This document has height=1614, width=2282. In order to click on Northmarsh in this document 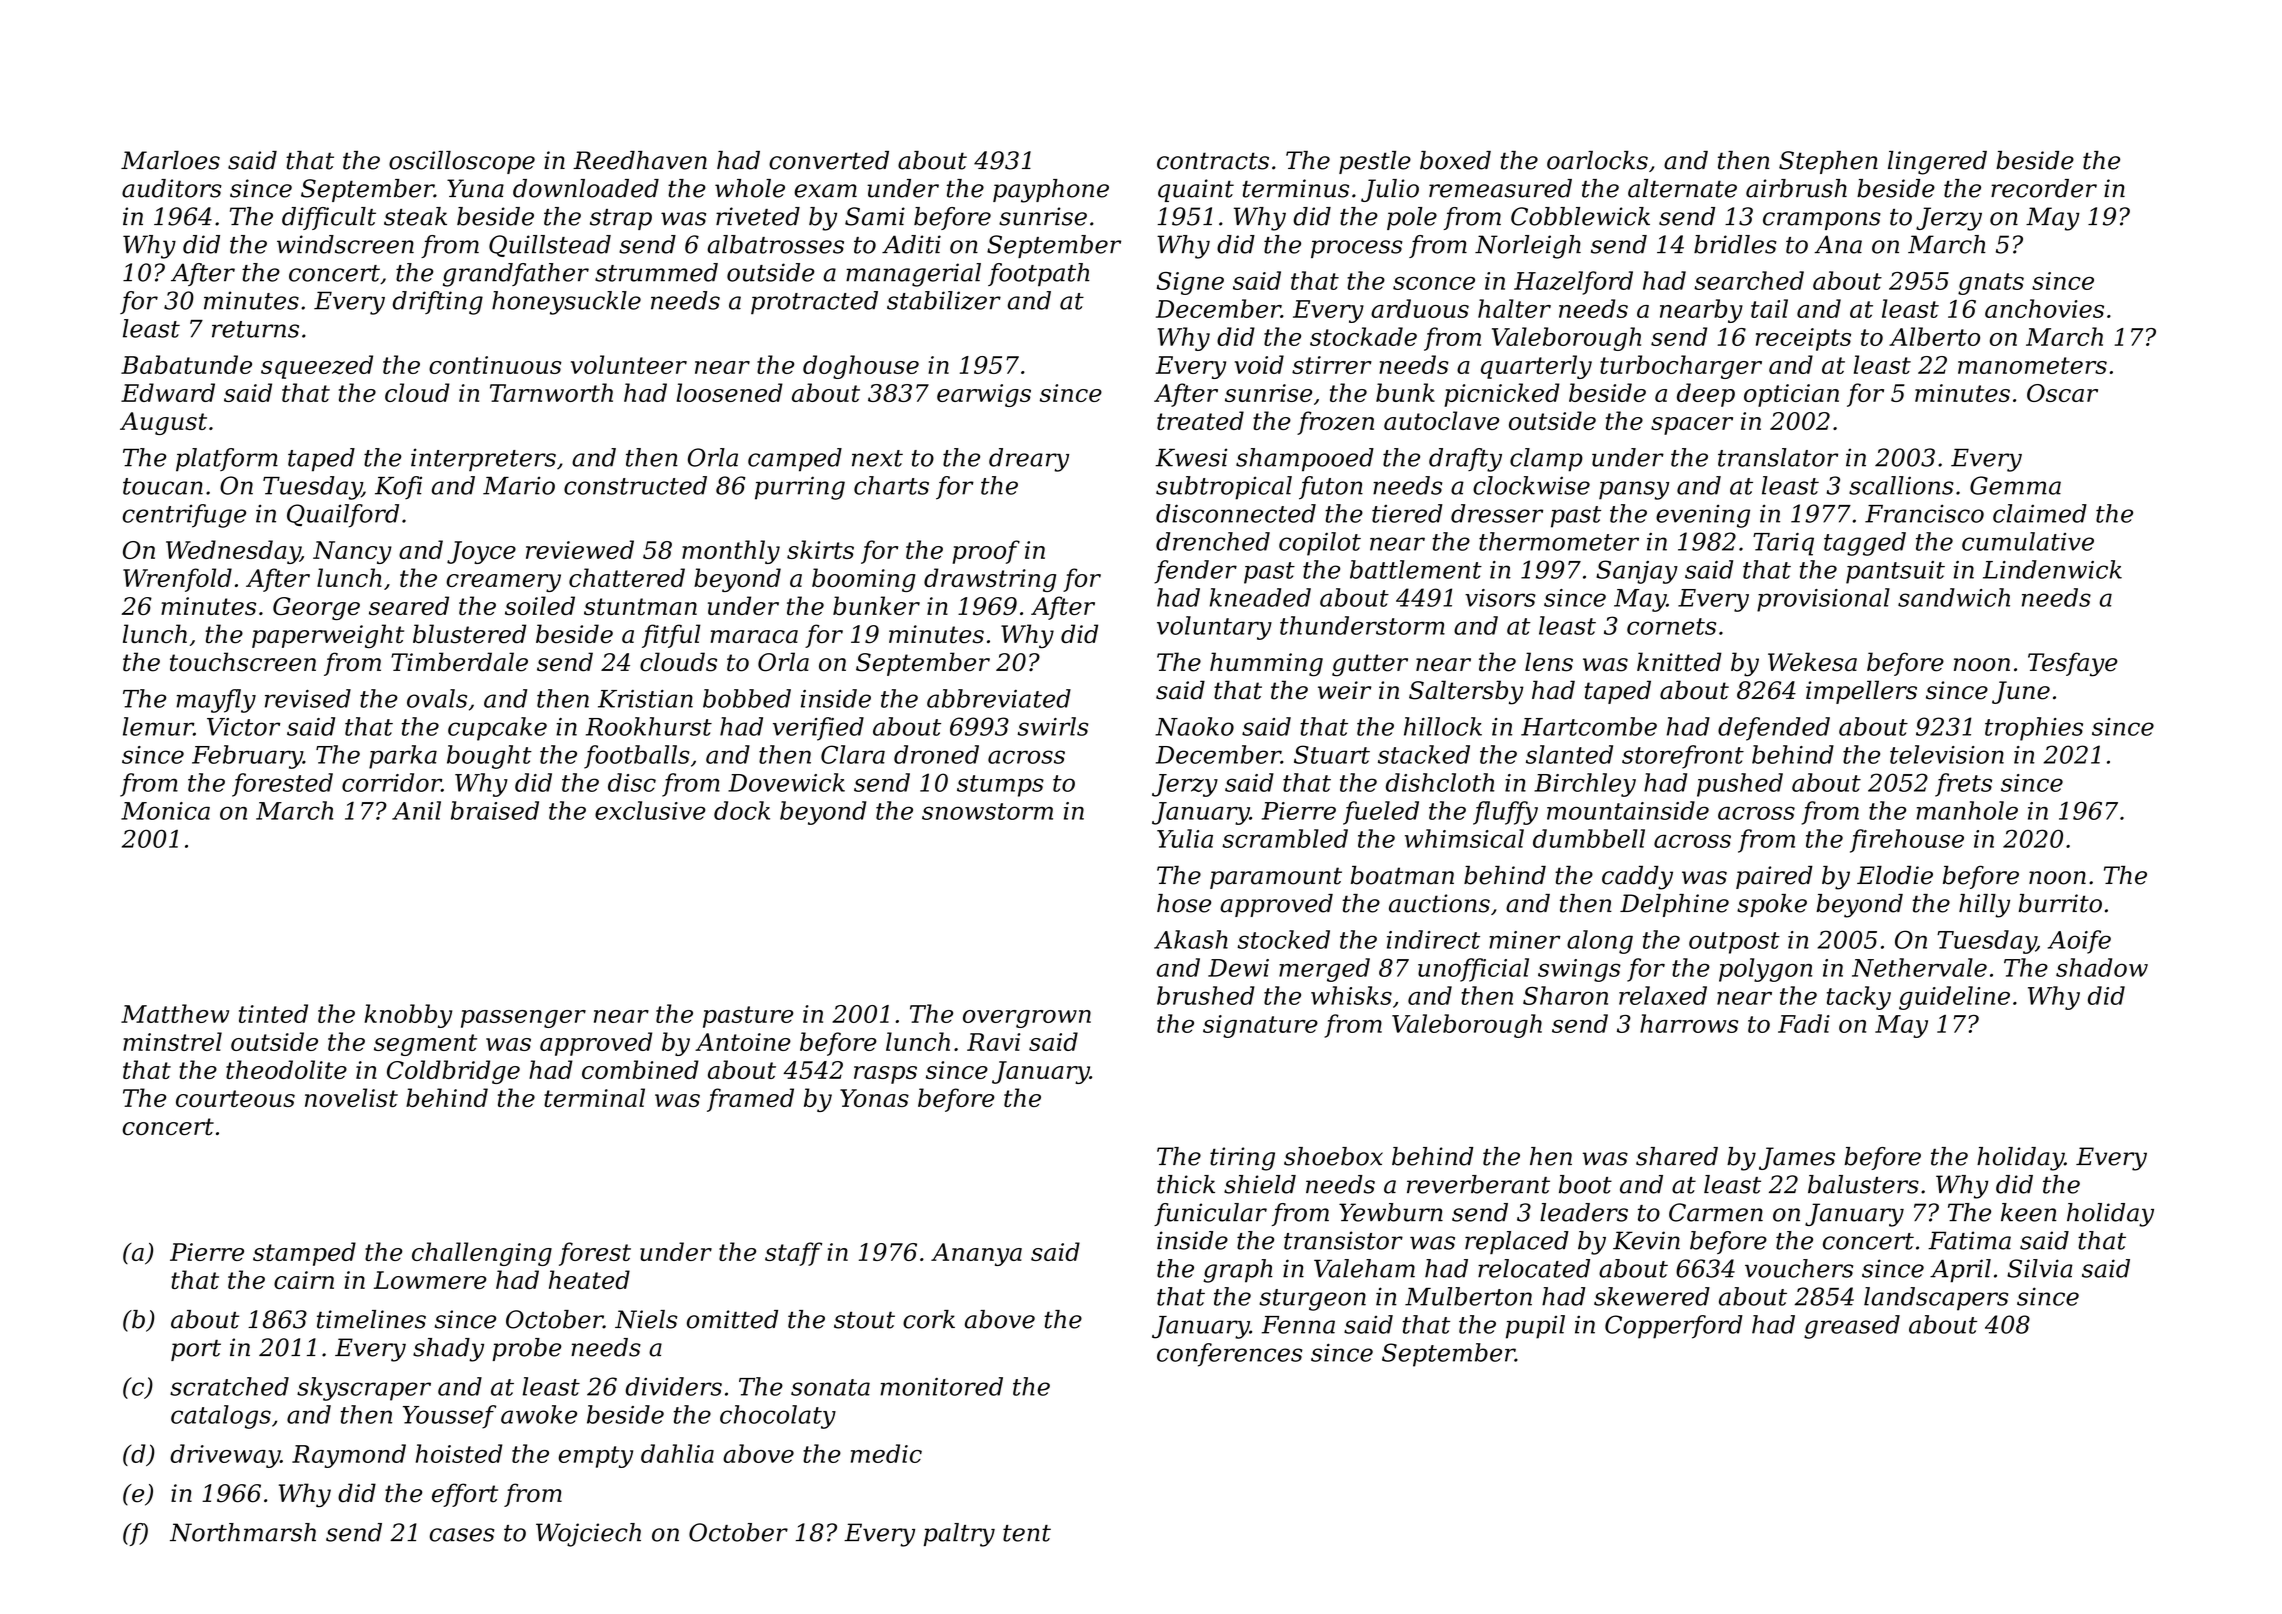, I will do `click(243, 1532)`.
